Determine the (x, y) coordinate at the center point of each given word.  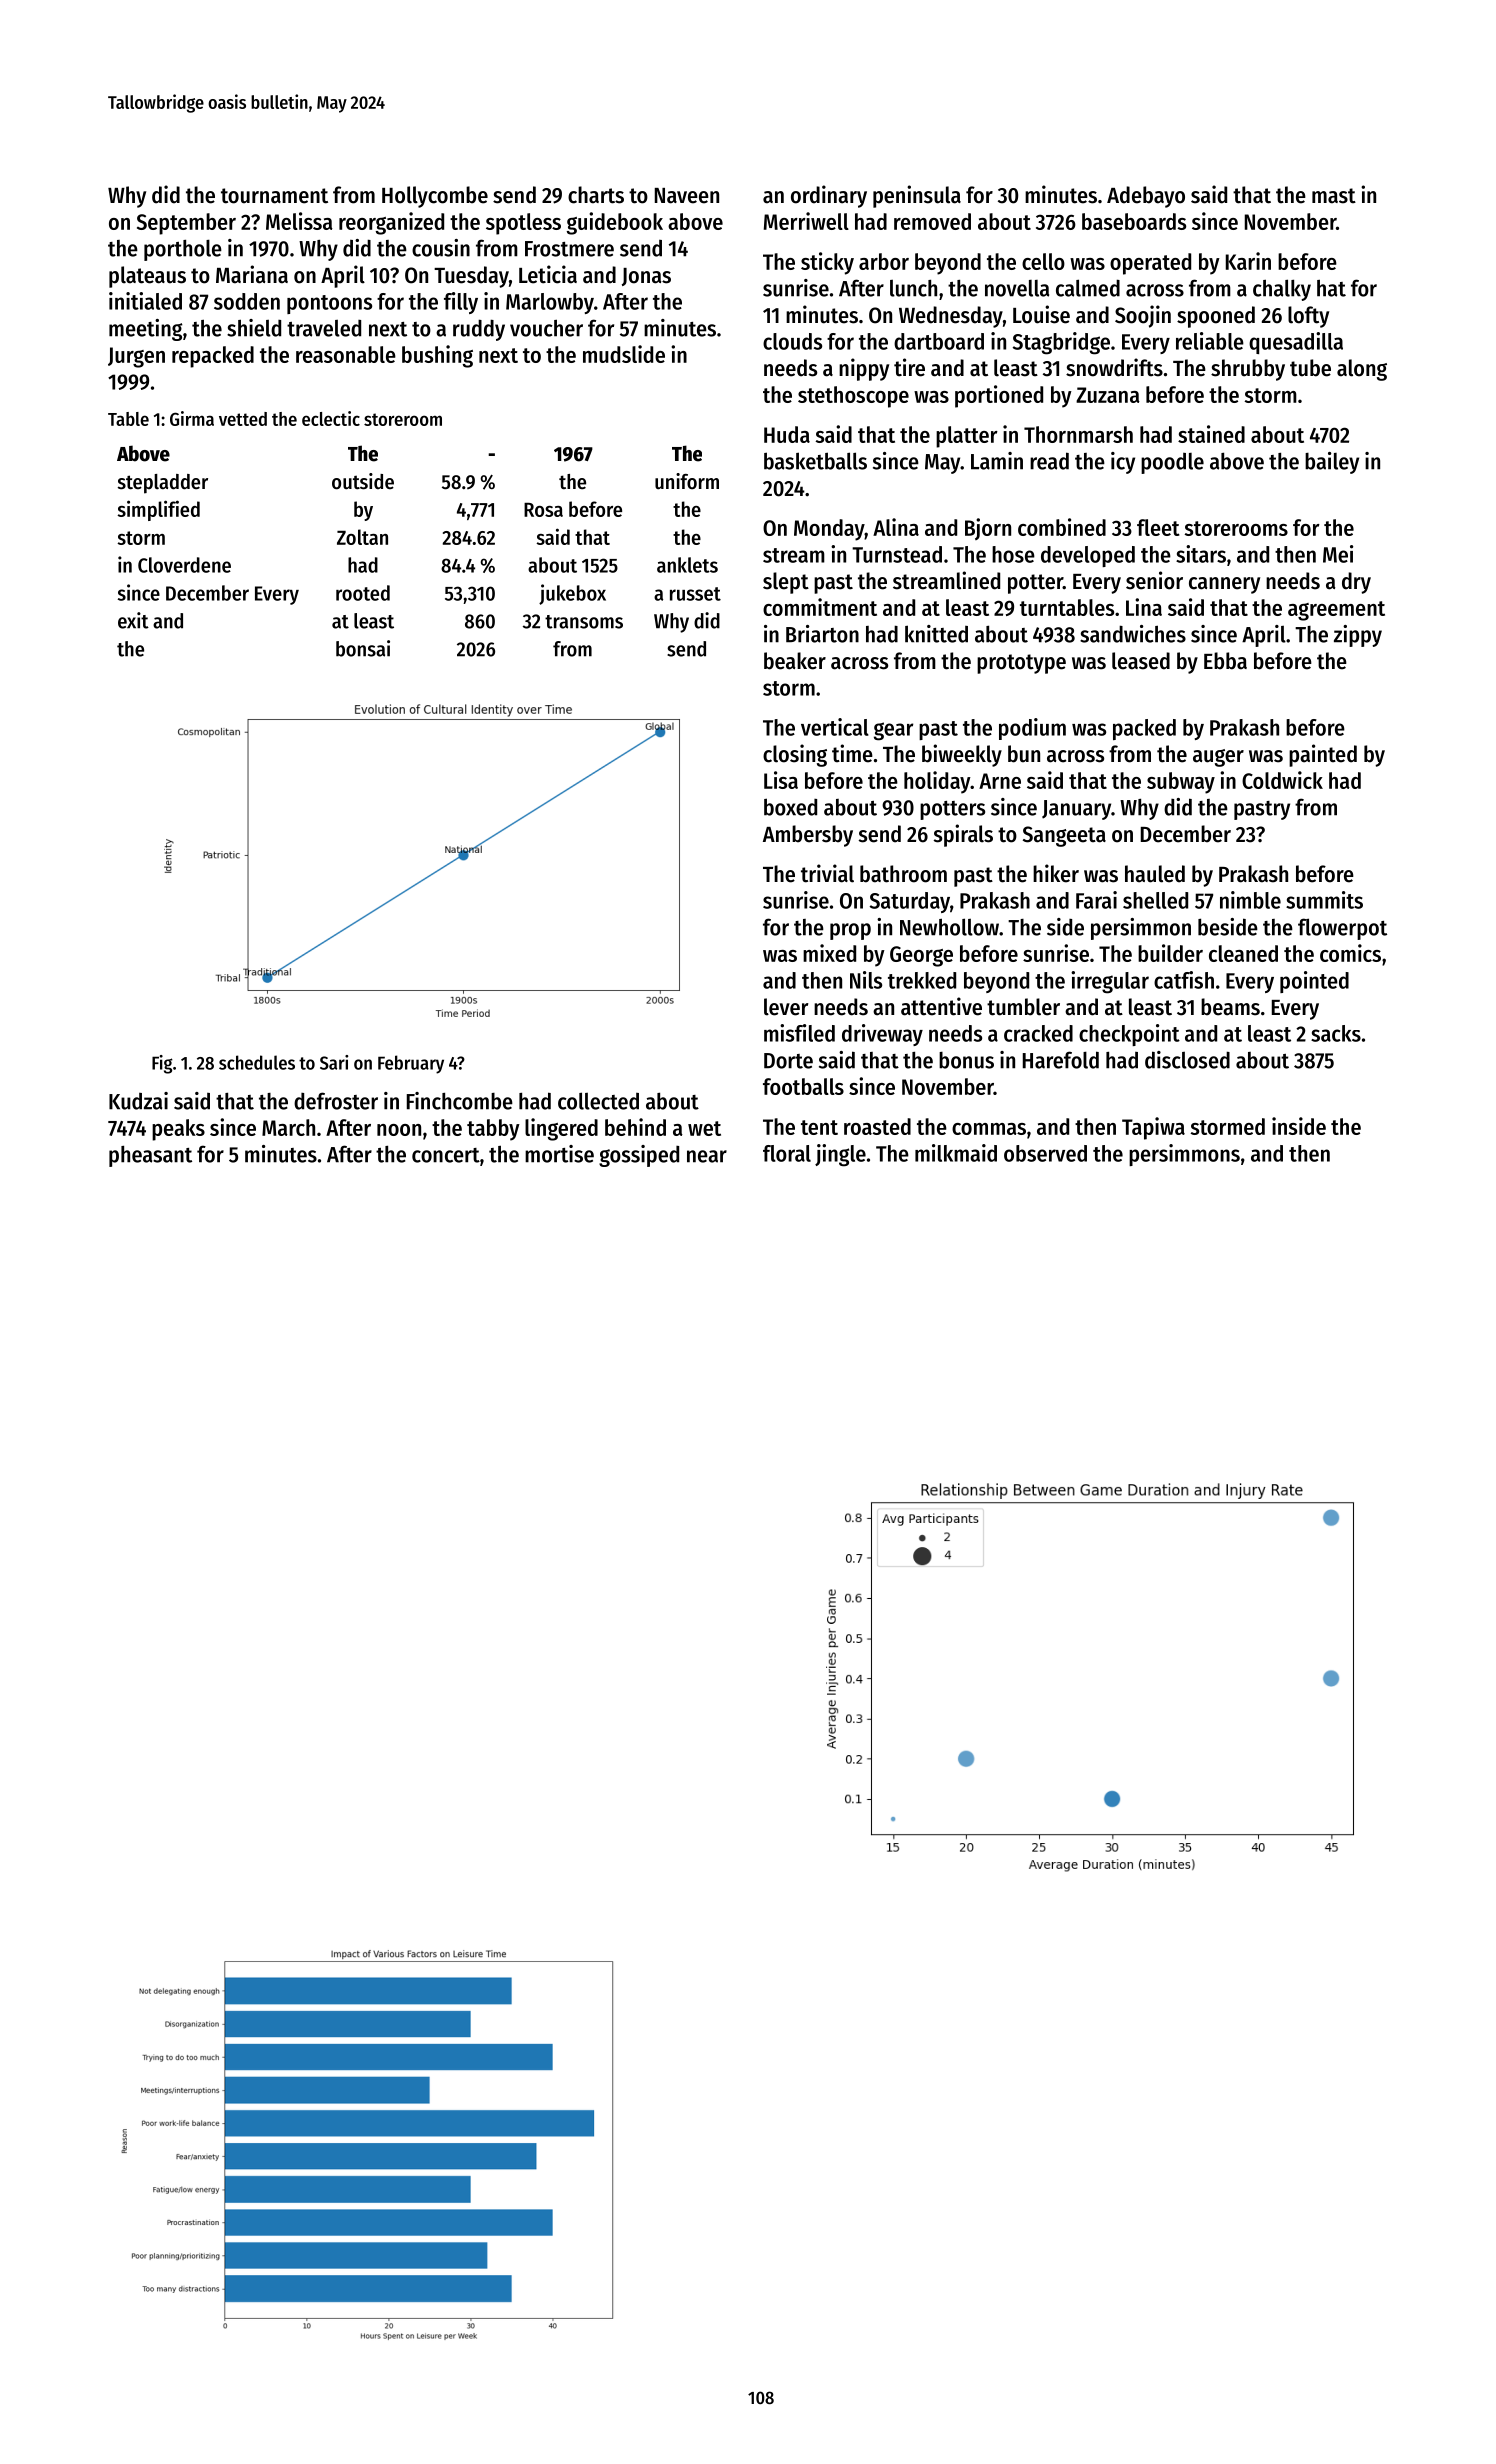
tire (909, 367)
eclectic (331, 418)
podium (1032, 729)
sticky (827, 263)
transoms (584, 622)
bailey (1332, 463)
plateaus (147, 277)
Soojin (1143, 316)
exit (133, 620)
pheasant (150, 1156)
